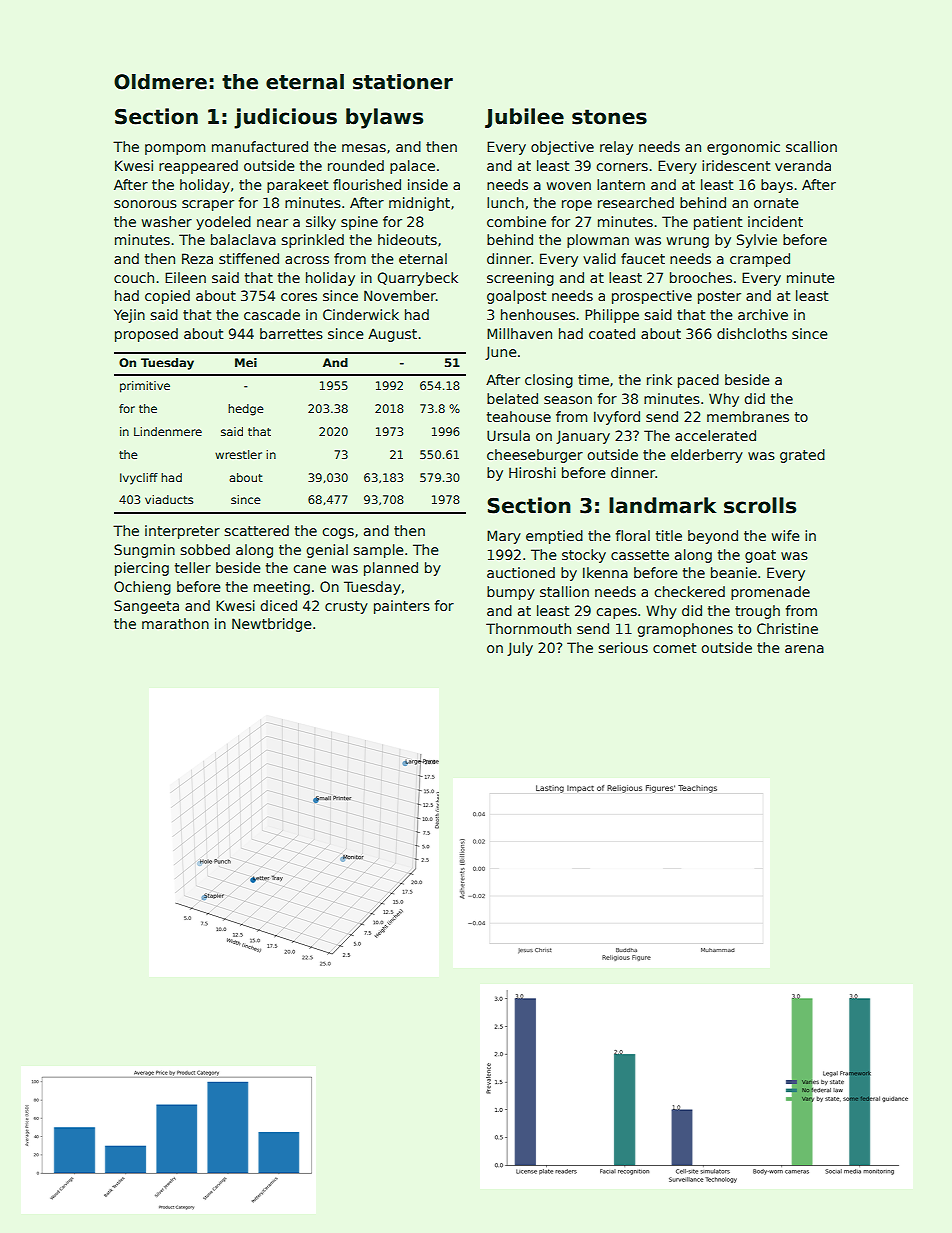  I want to click on scallion, so click(811, 146).
